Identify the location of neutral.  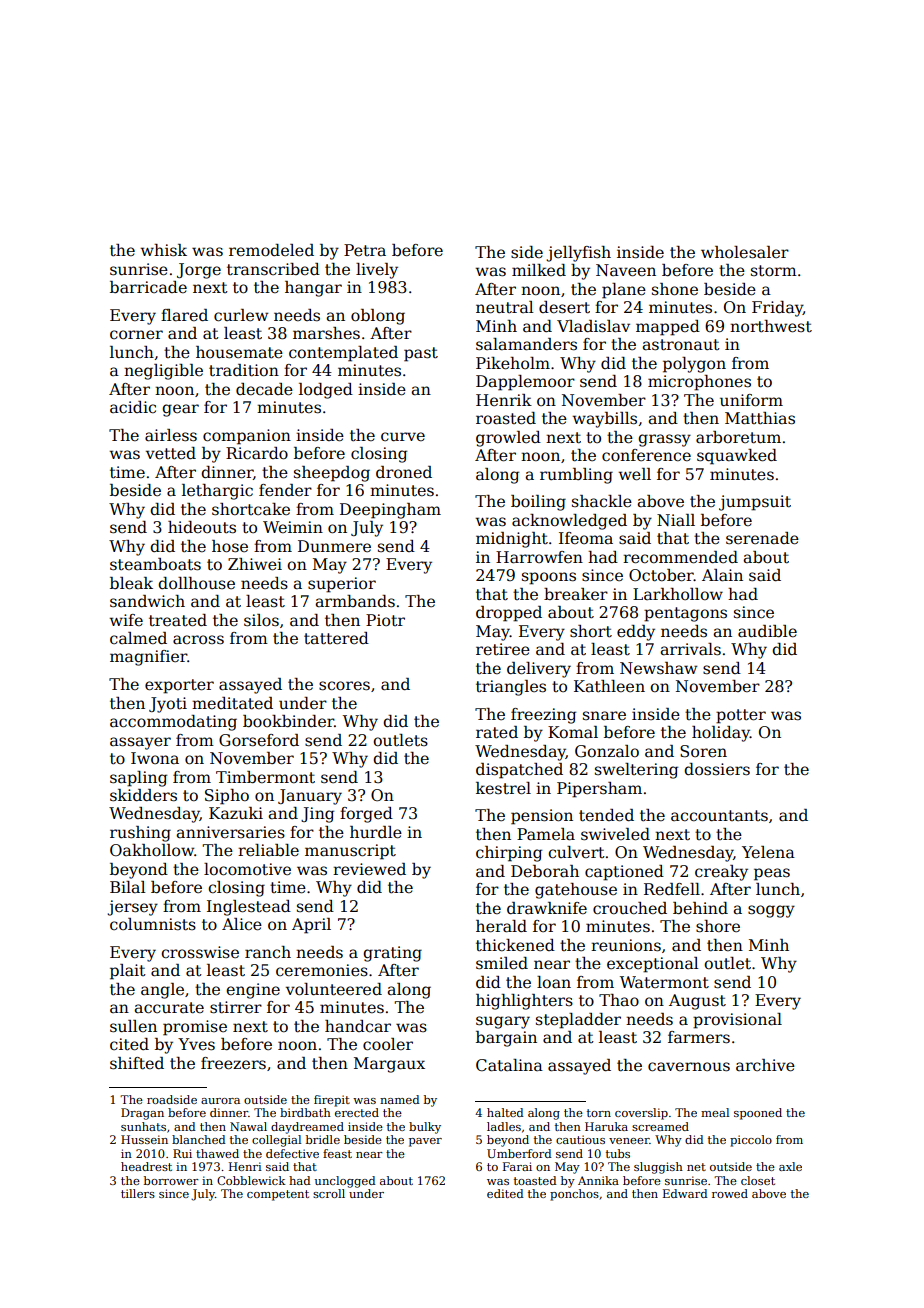
(505, 307).
